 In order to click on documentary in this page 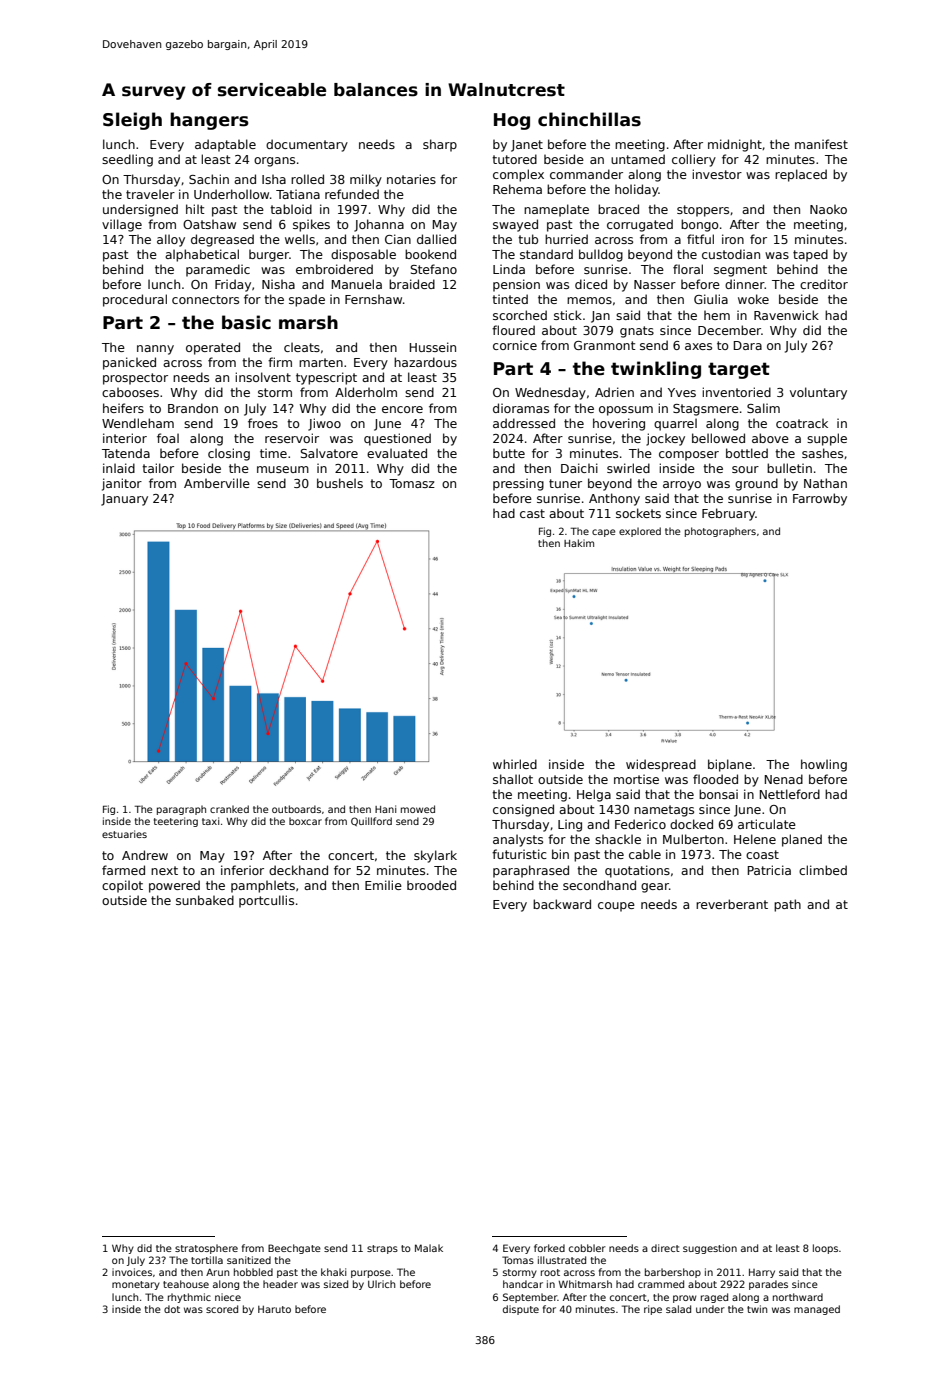, I will do `click(307, 145)`.
